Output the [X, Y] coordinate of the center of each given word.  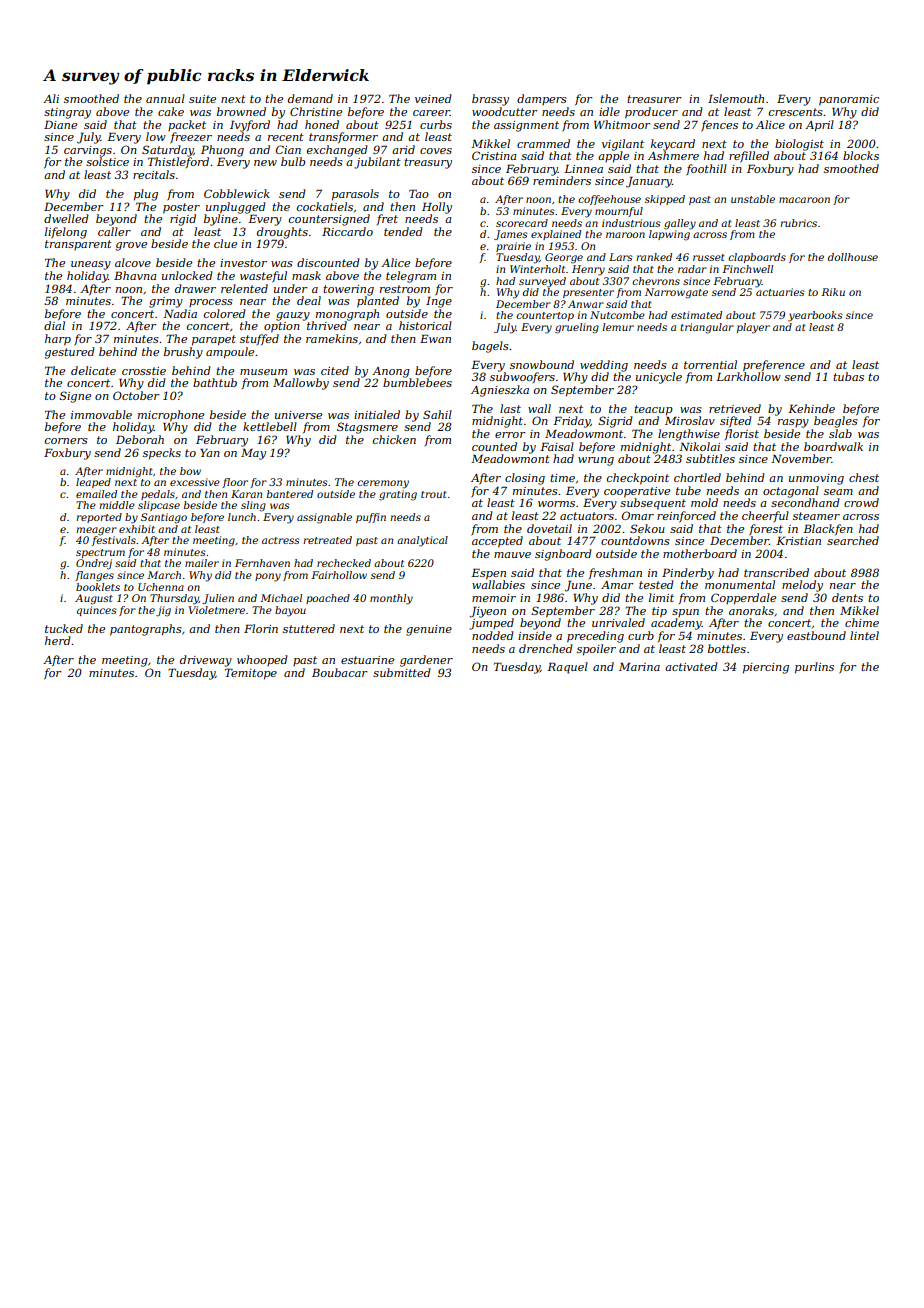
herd [58, 640]
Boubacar [339, 672]
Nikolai [699, 446]
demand [310, 98]
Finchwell [747, 269]
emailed [96, 494]
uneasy [91, 265]
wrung [596, 461]
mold [704, 502]
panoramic [849, 100]
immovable [101, 414]
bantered [290, 494]
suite [202, 99]
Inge [439, 302]
